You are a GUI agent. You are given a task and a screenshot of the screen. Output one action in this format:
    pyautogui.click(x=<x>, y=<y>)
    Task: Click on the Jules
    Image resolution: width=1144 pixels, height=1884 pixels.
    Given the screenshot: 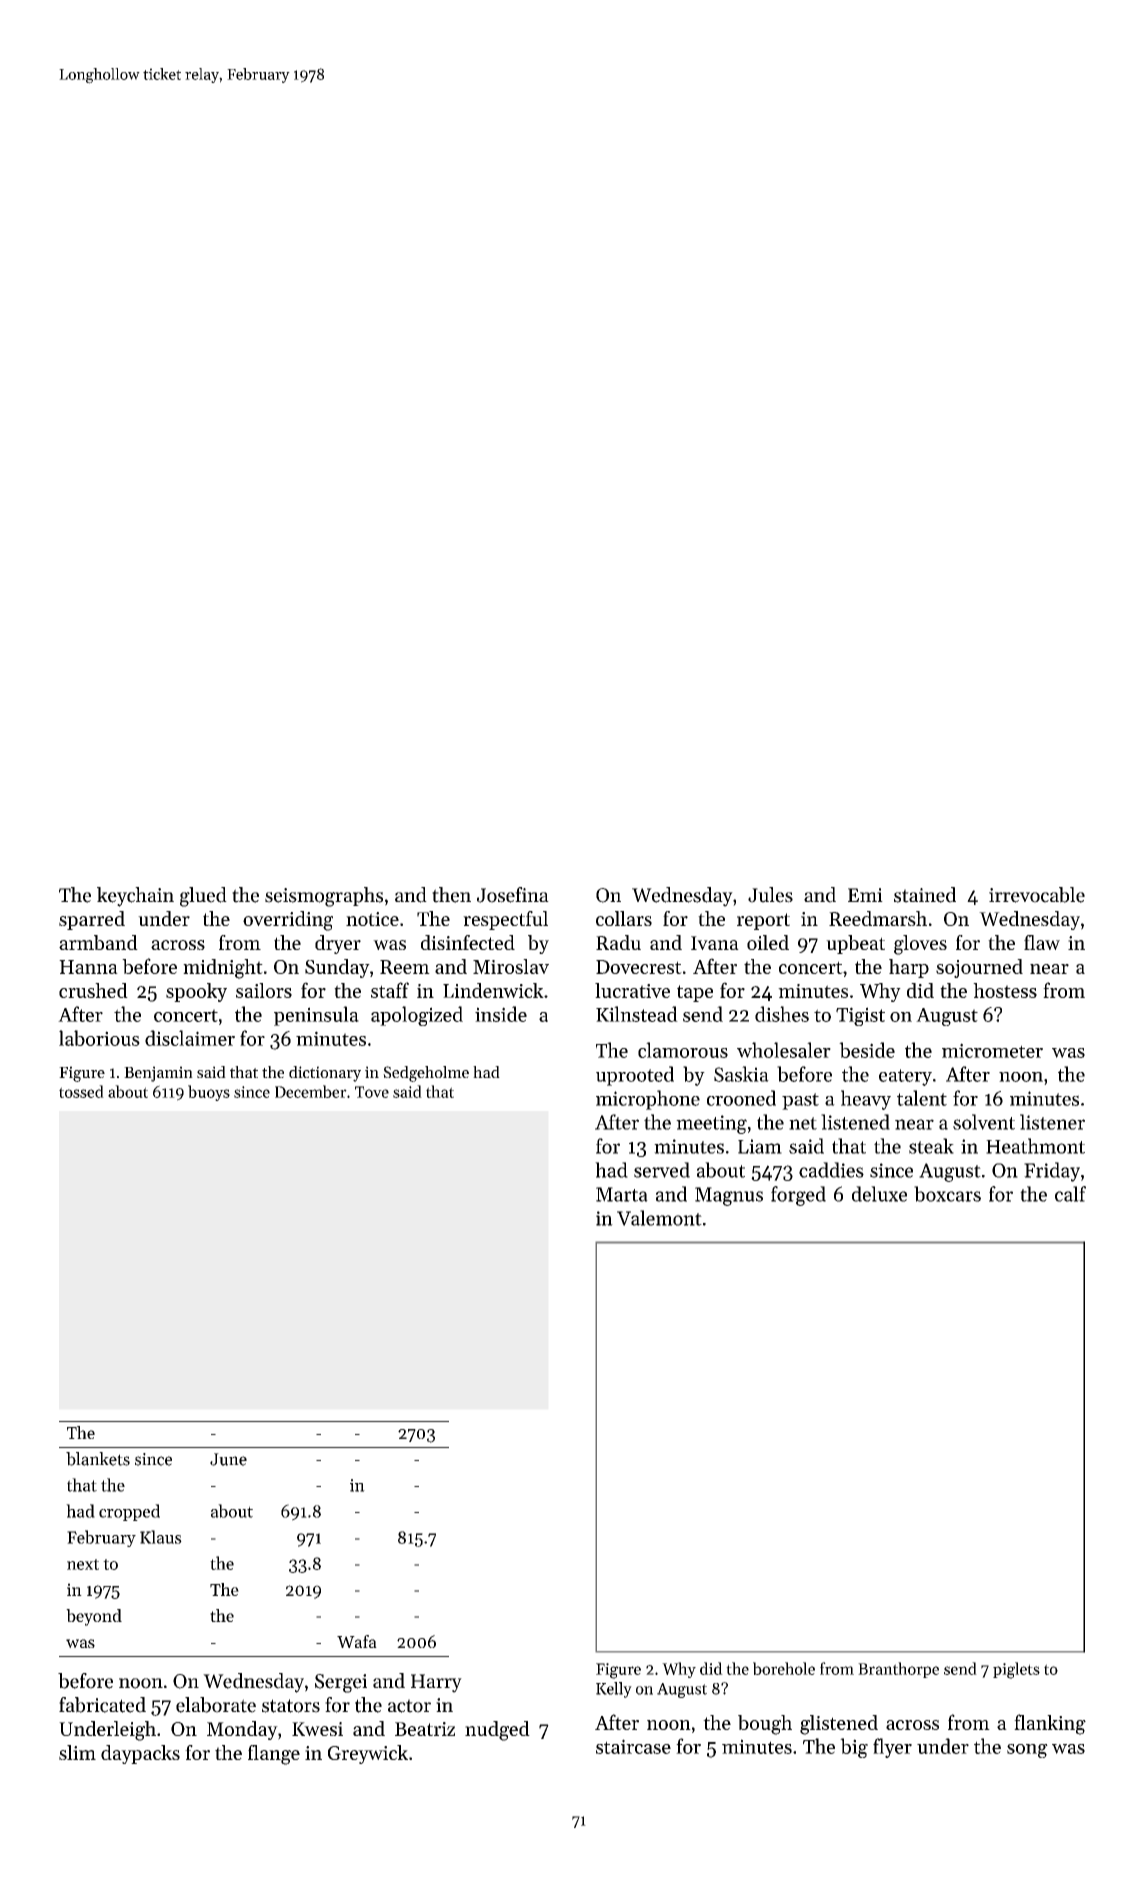 What is the action you would take?
    pyautogui.click(x=770, y=895)
